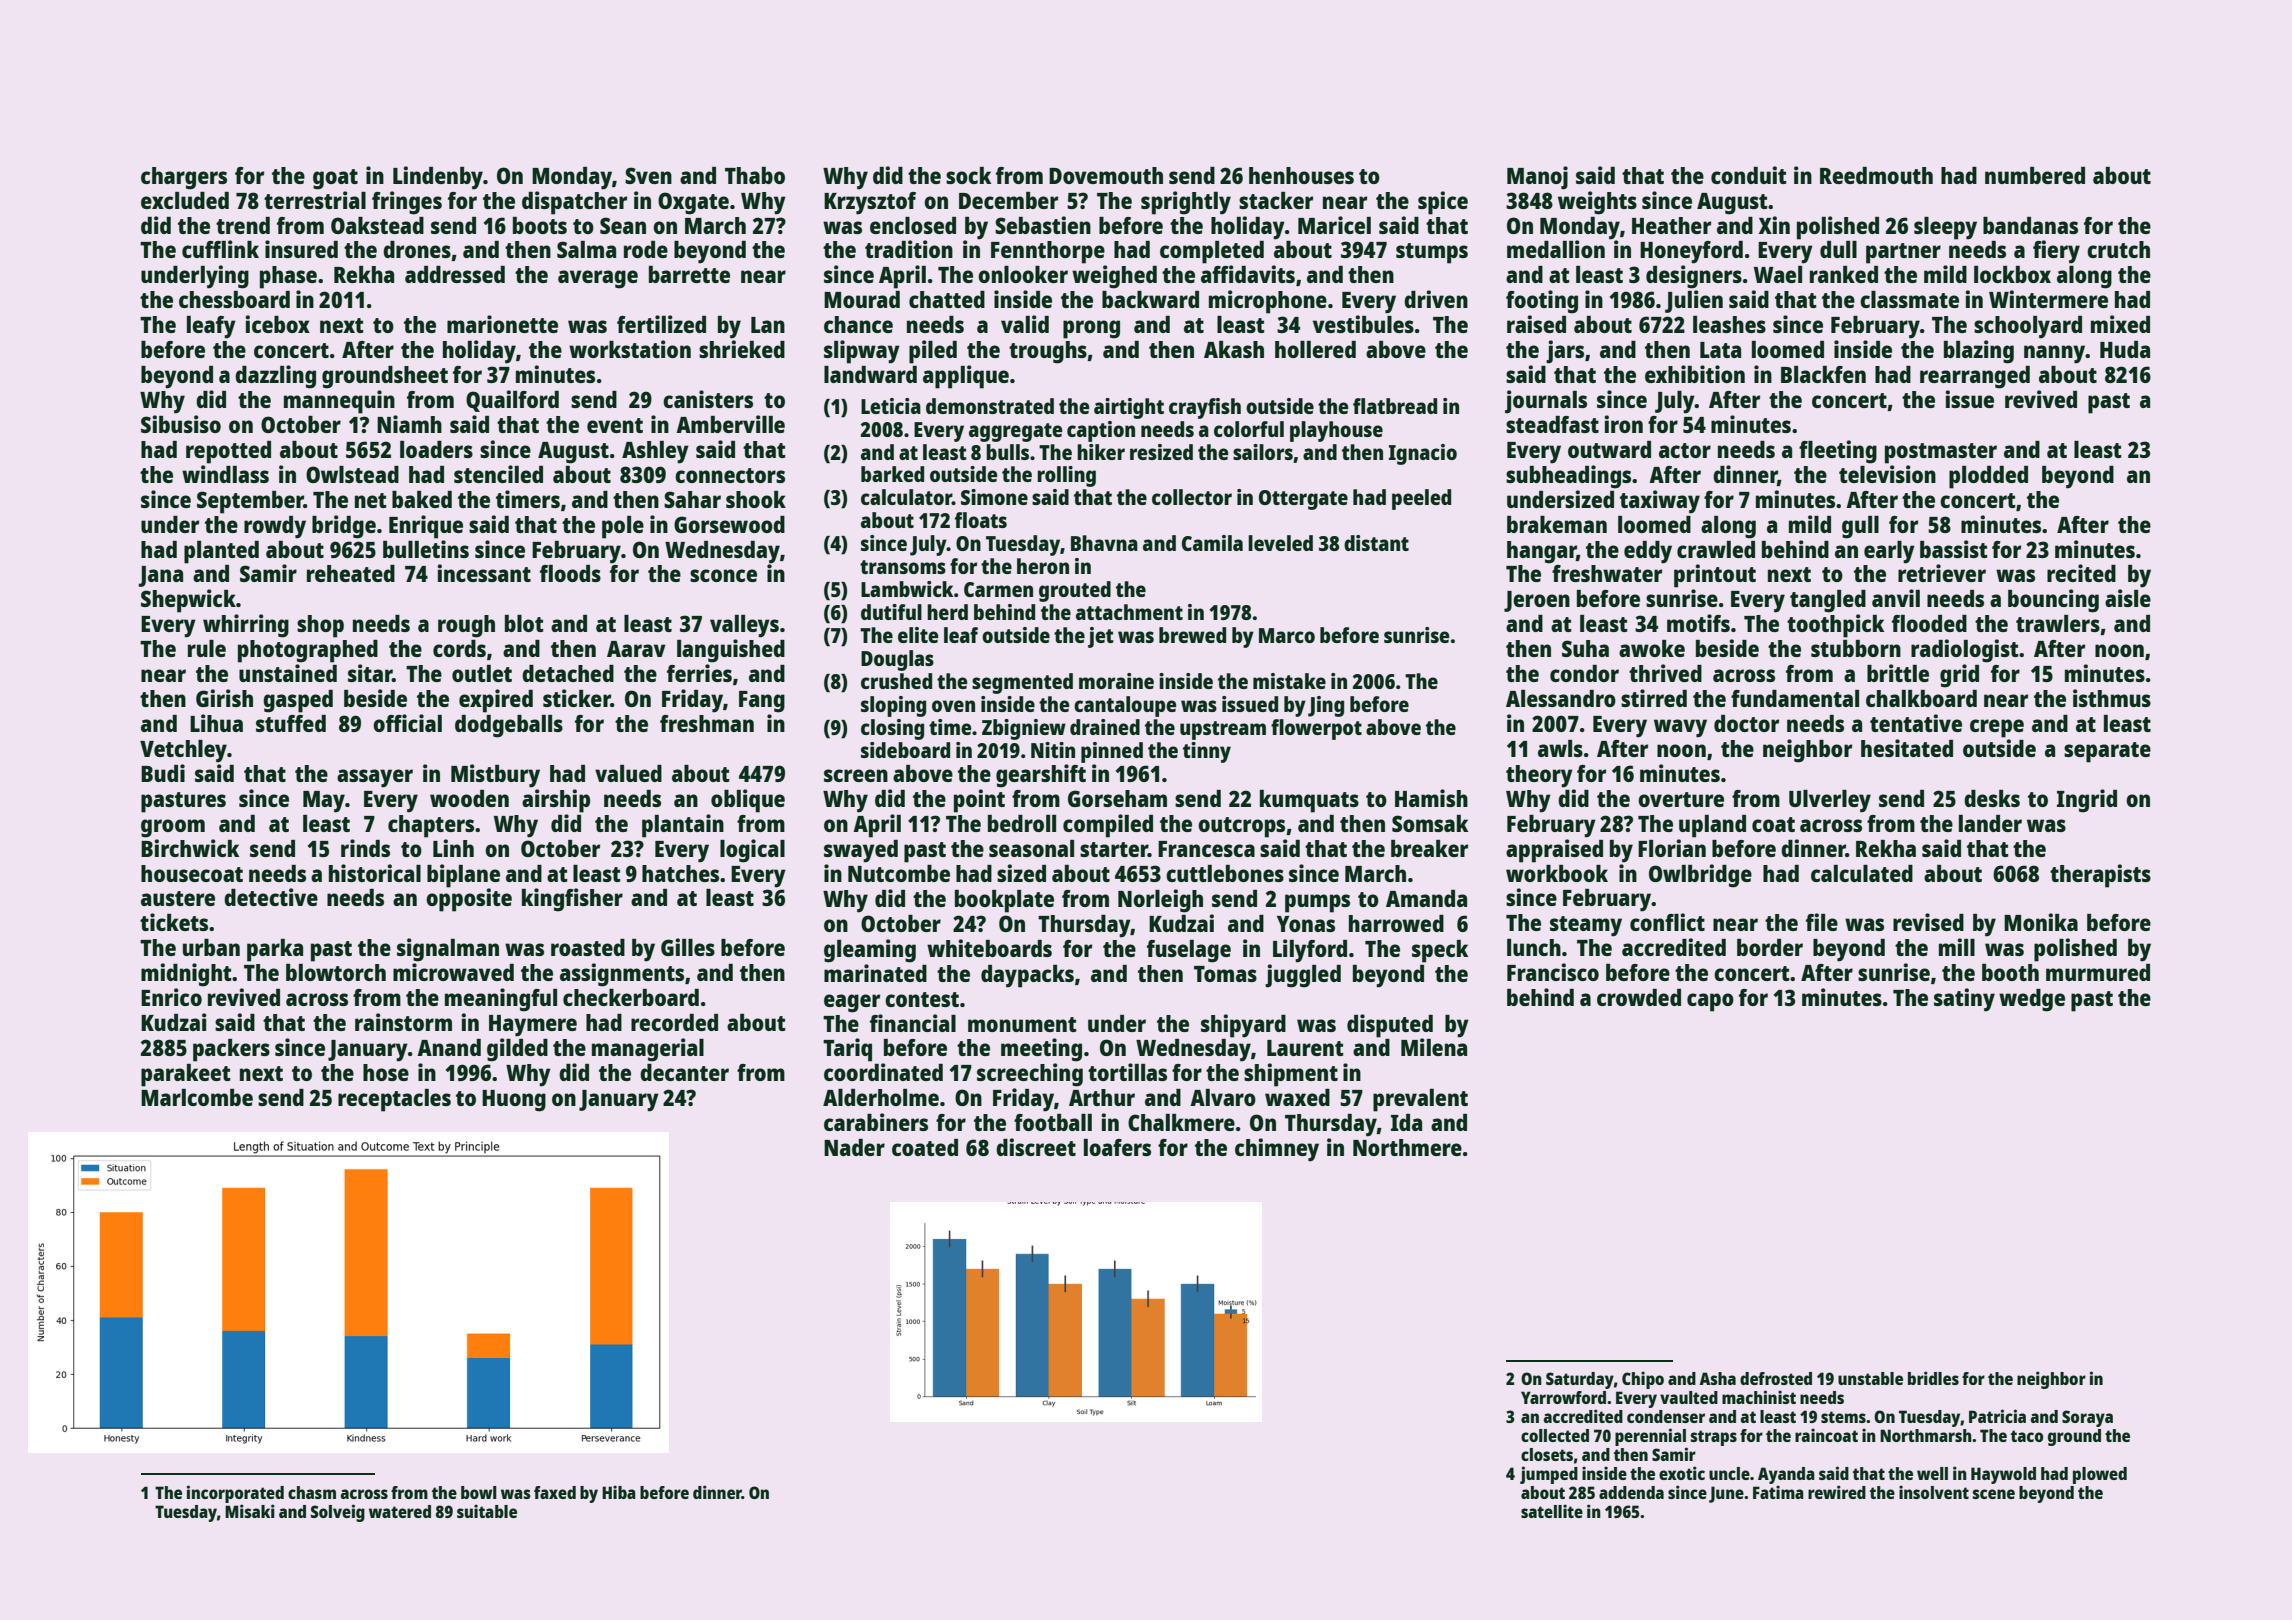  What do you see at coordinates (1305, 1048) in the screenshot?
I see `Laurent` at bounding box center [1305, 1048].
